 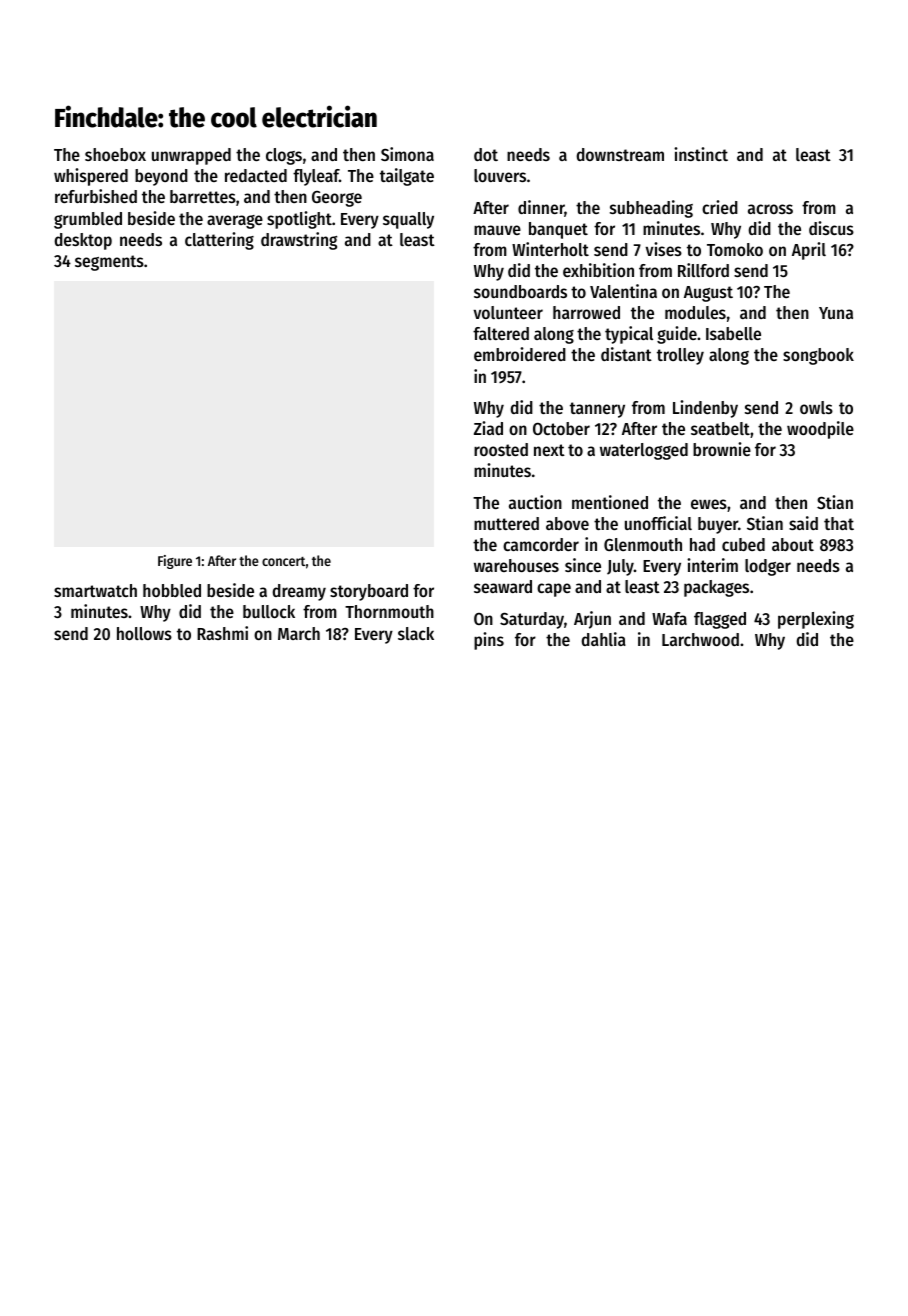 What do you see at coordinates (235, 222) in the screenshot?
I see `average` at bounding box center [235, 222].
